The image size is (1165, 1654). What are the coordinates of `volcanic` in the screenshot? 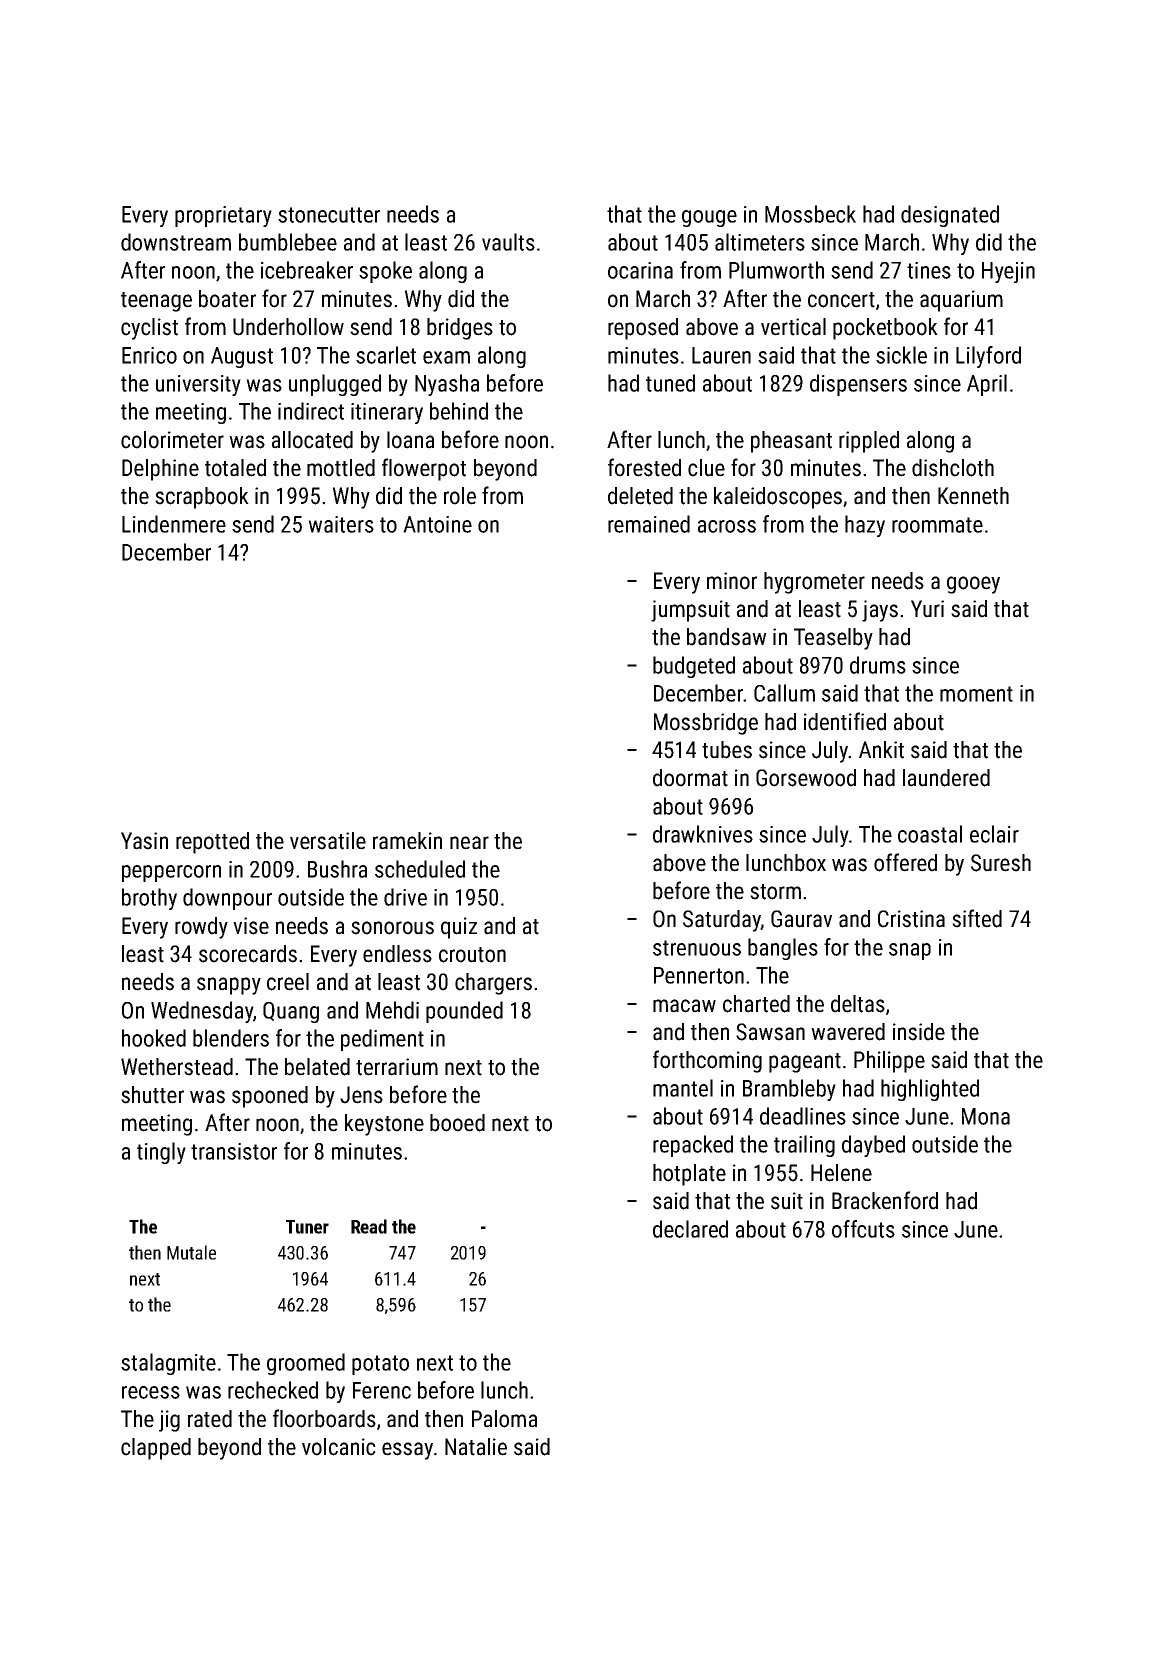 It's located at (339, 1447).
